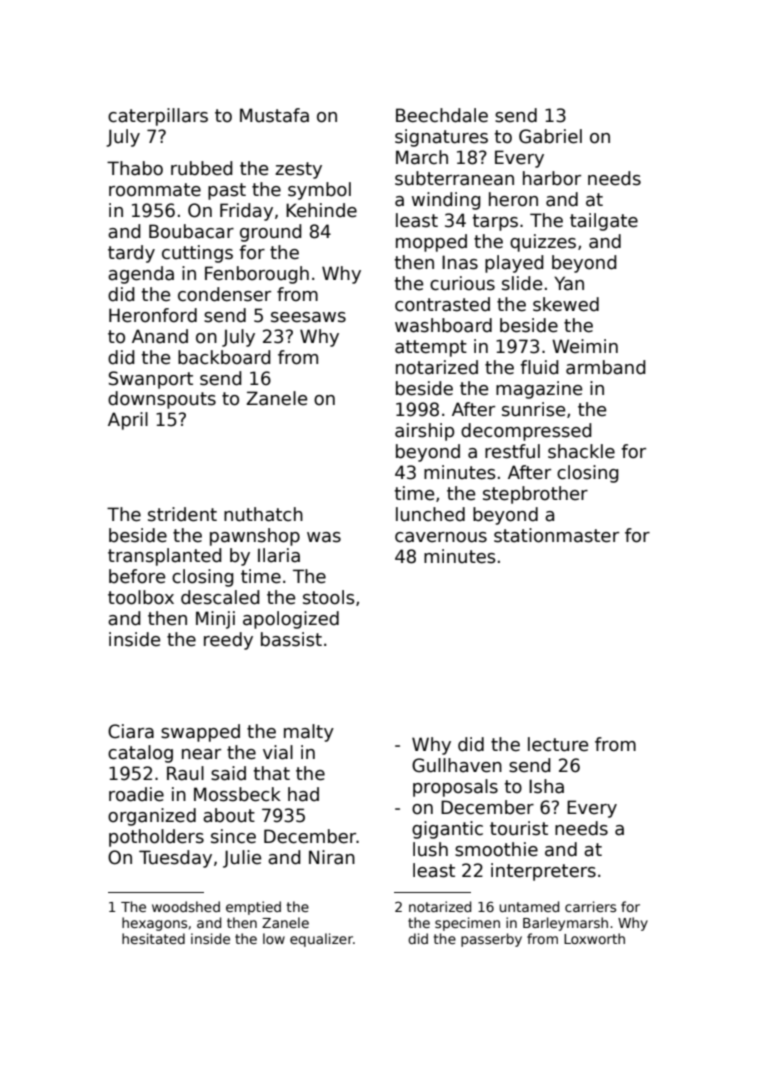  I want to click on caterpillars, so click(158, 117).
